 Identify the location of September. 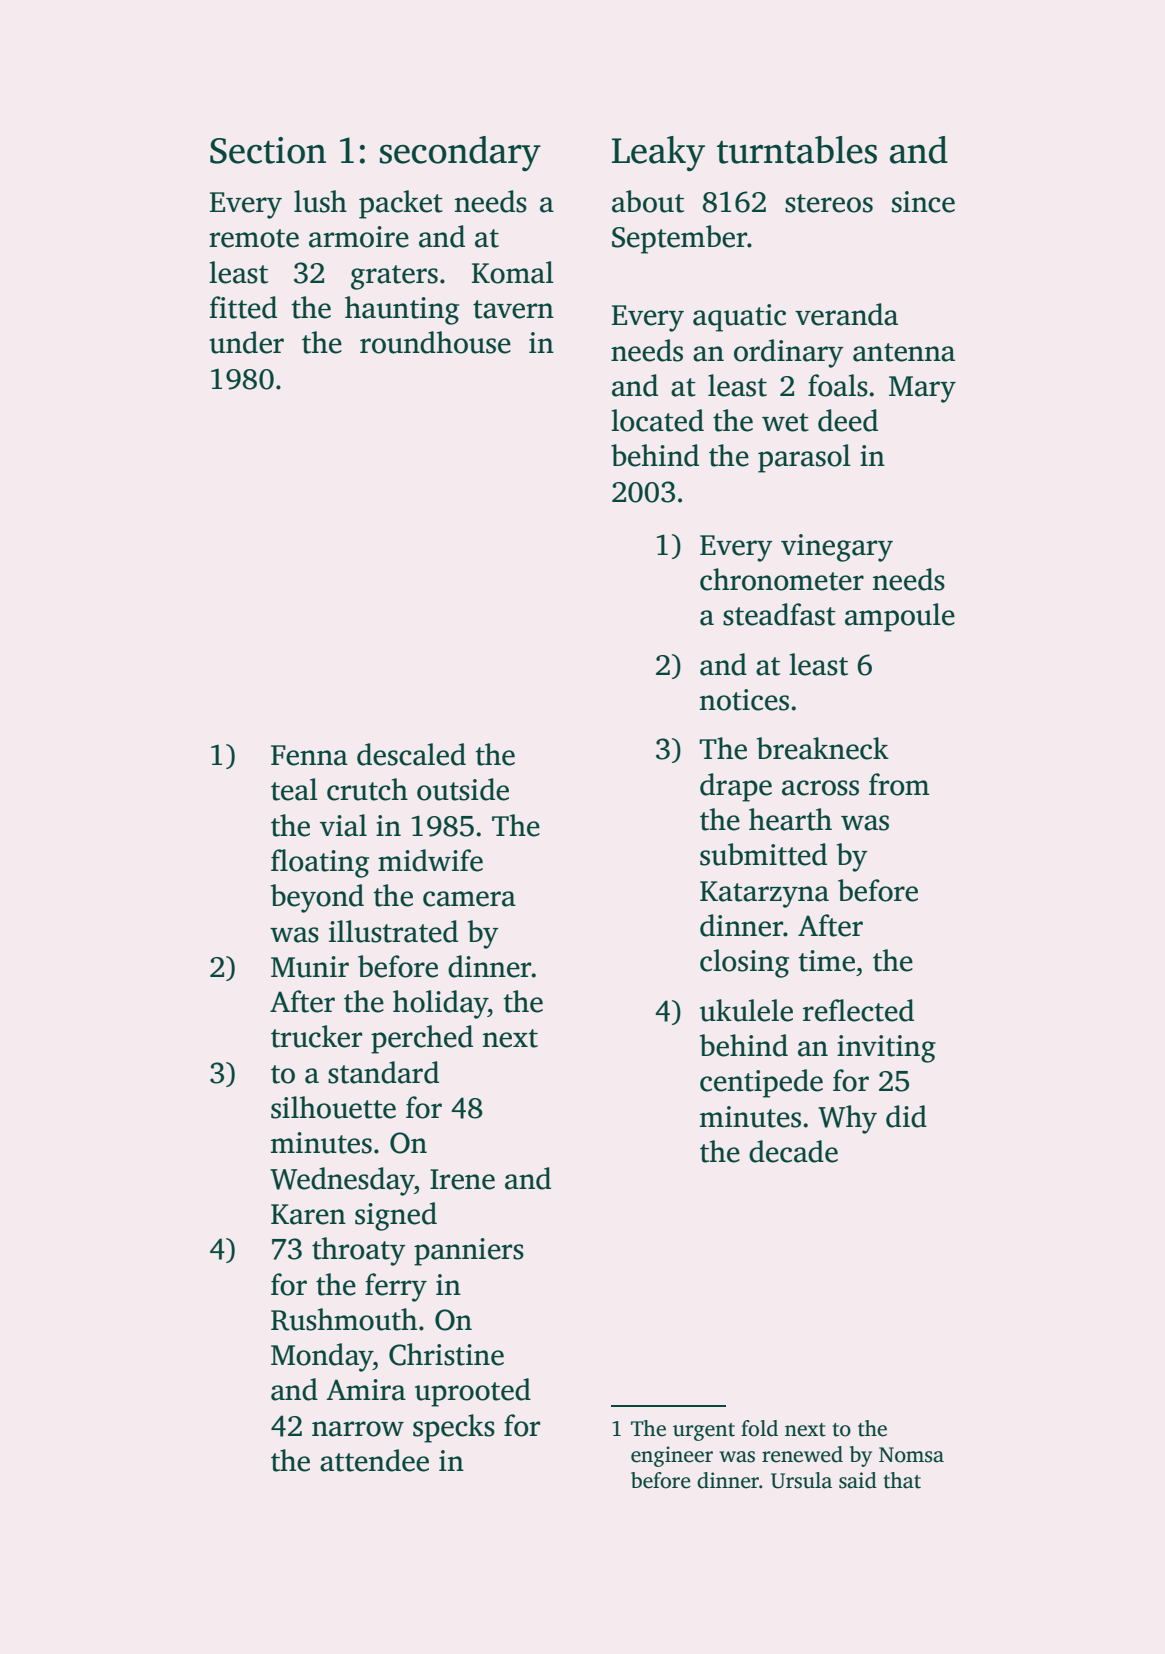
(679, 239).
